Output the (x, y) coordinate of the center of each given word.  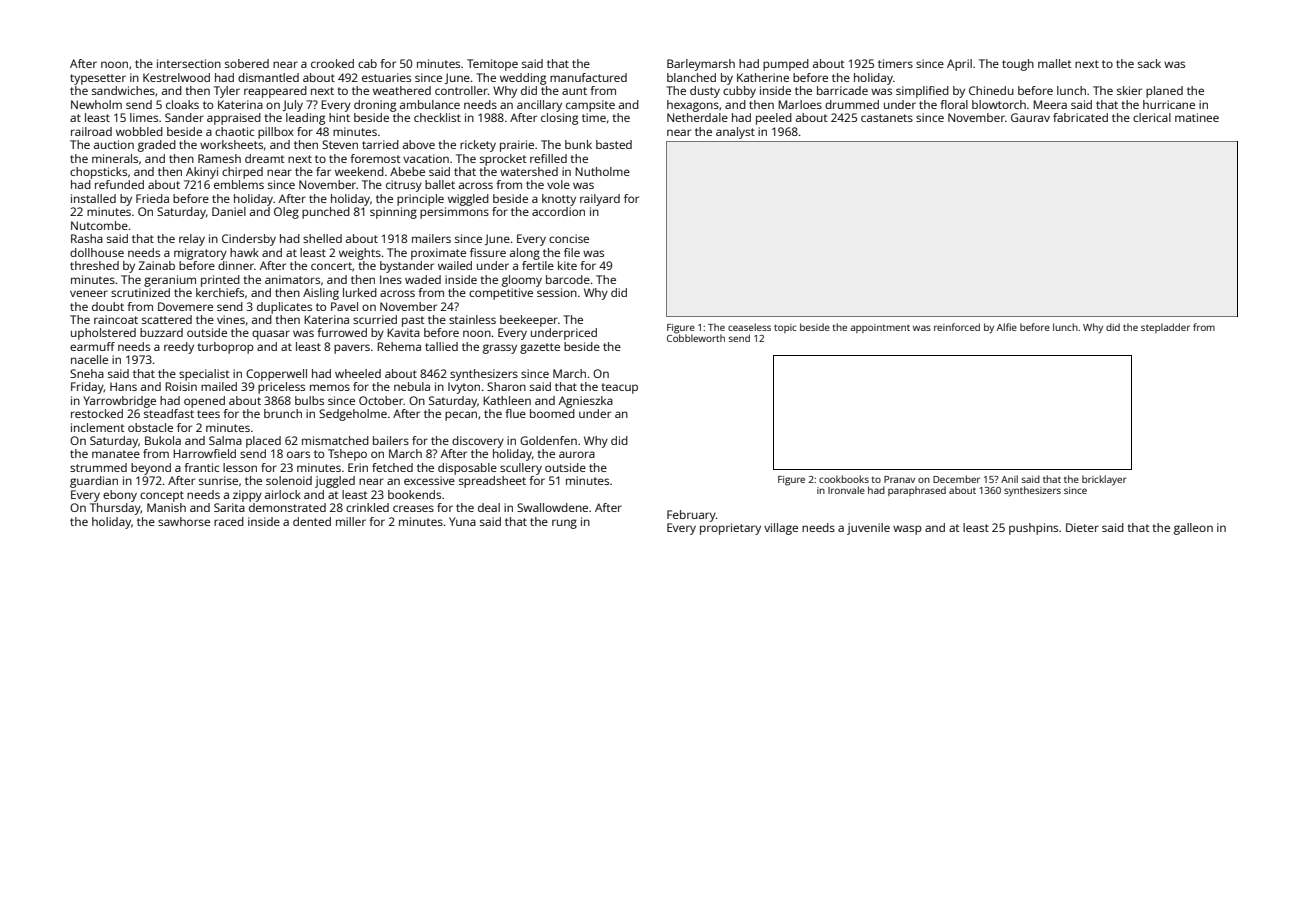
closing (559, 119)
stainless (472, 319)
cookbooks (844, 479)
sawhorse (184, 521)
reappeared (275, 92)
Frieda (152, 198)
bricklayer (1104, 480)
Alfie (1007, 327)
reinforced (957, 327)
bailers (391, 440)
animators (292, 279)
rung (564, 524)
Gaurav (1030, 117)
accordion (558, 211)
